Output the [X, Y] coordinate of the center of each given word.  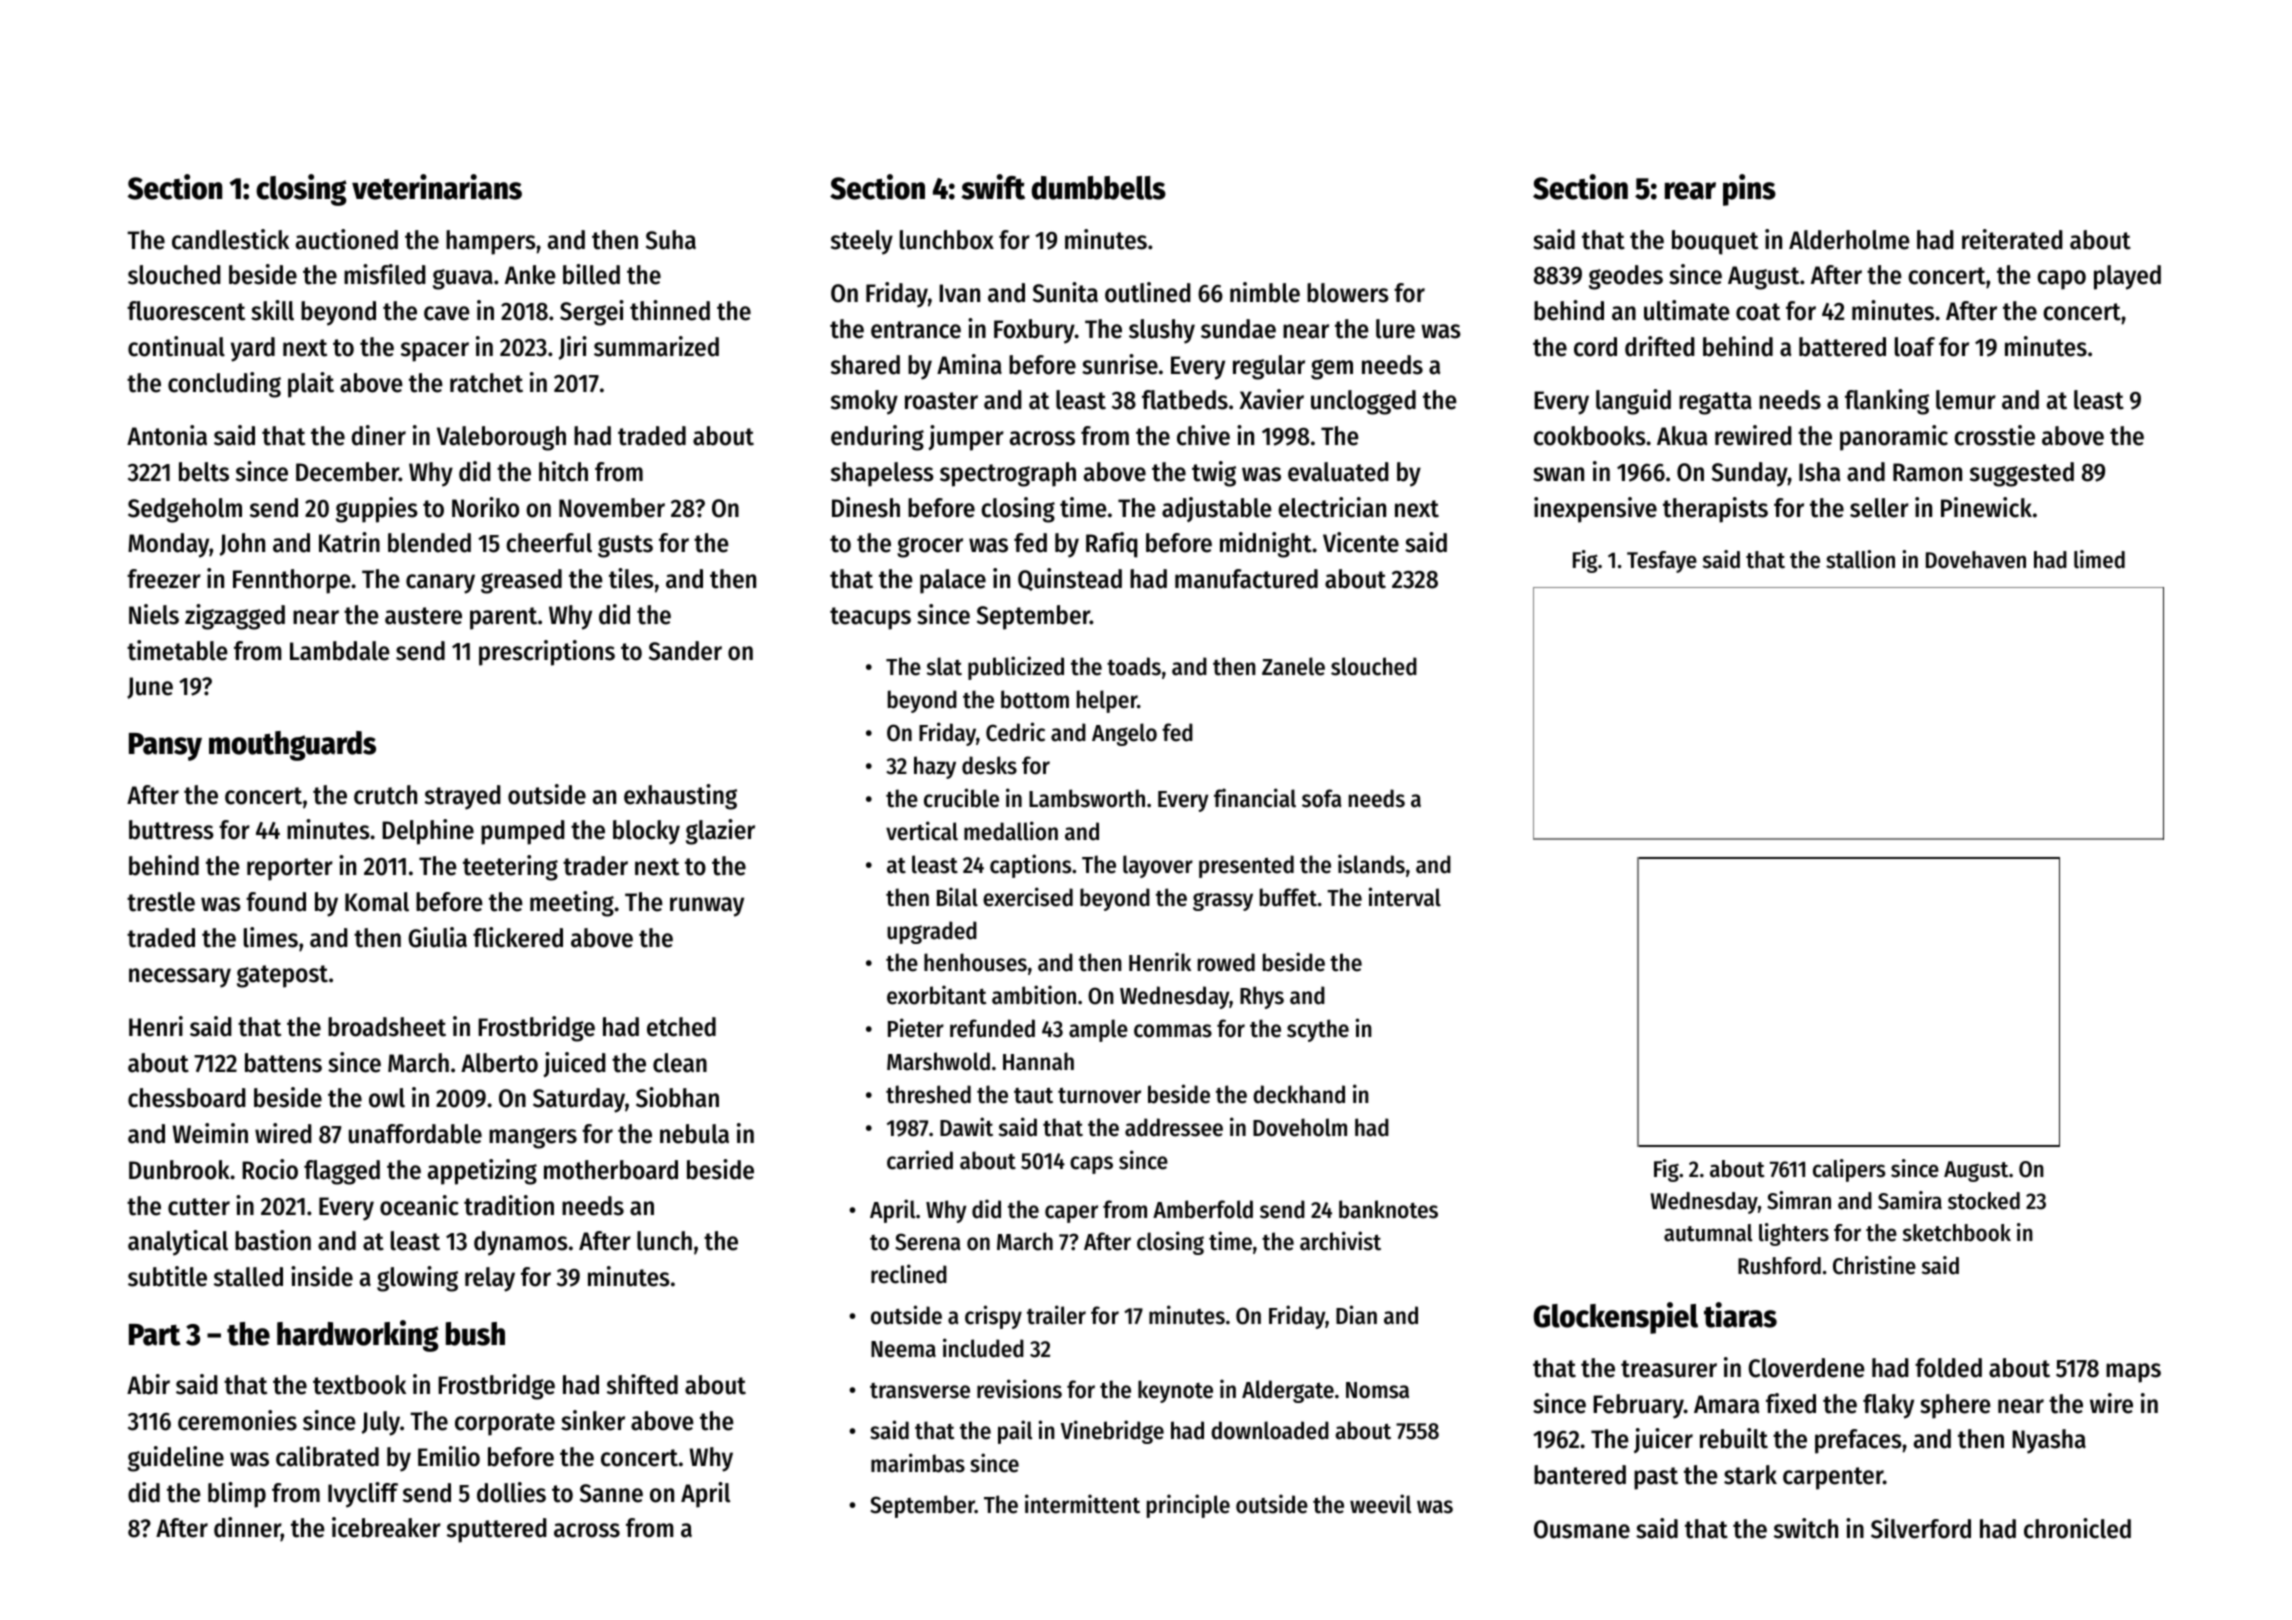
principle [1188, 1506]
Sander [685, 651]
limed [2099, 559]
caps [1091, 1165]
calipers [1849, 1170]
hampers [491, 242]
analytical [178, 1243]
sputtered [497, 1530]
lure [1395, 329]
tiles [631, 578]
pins [1749, 190]
